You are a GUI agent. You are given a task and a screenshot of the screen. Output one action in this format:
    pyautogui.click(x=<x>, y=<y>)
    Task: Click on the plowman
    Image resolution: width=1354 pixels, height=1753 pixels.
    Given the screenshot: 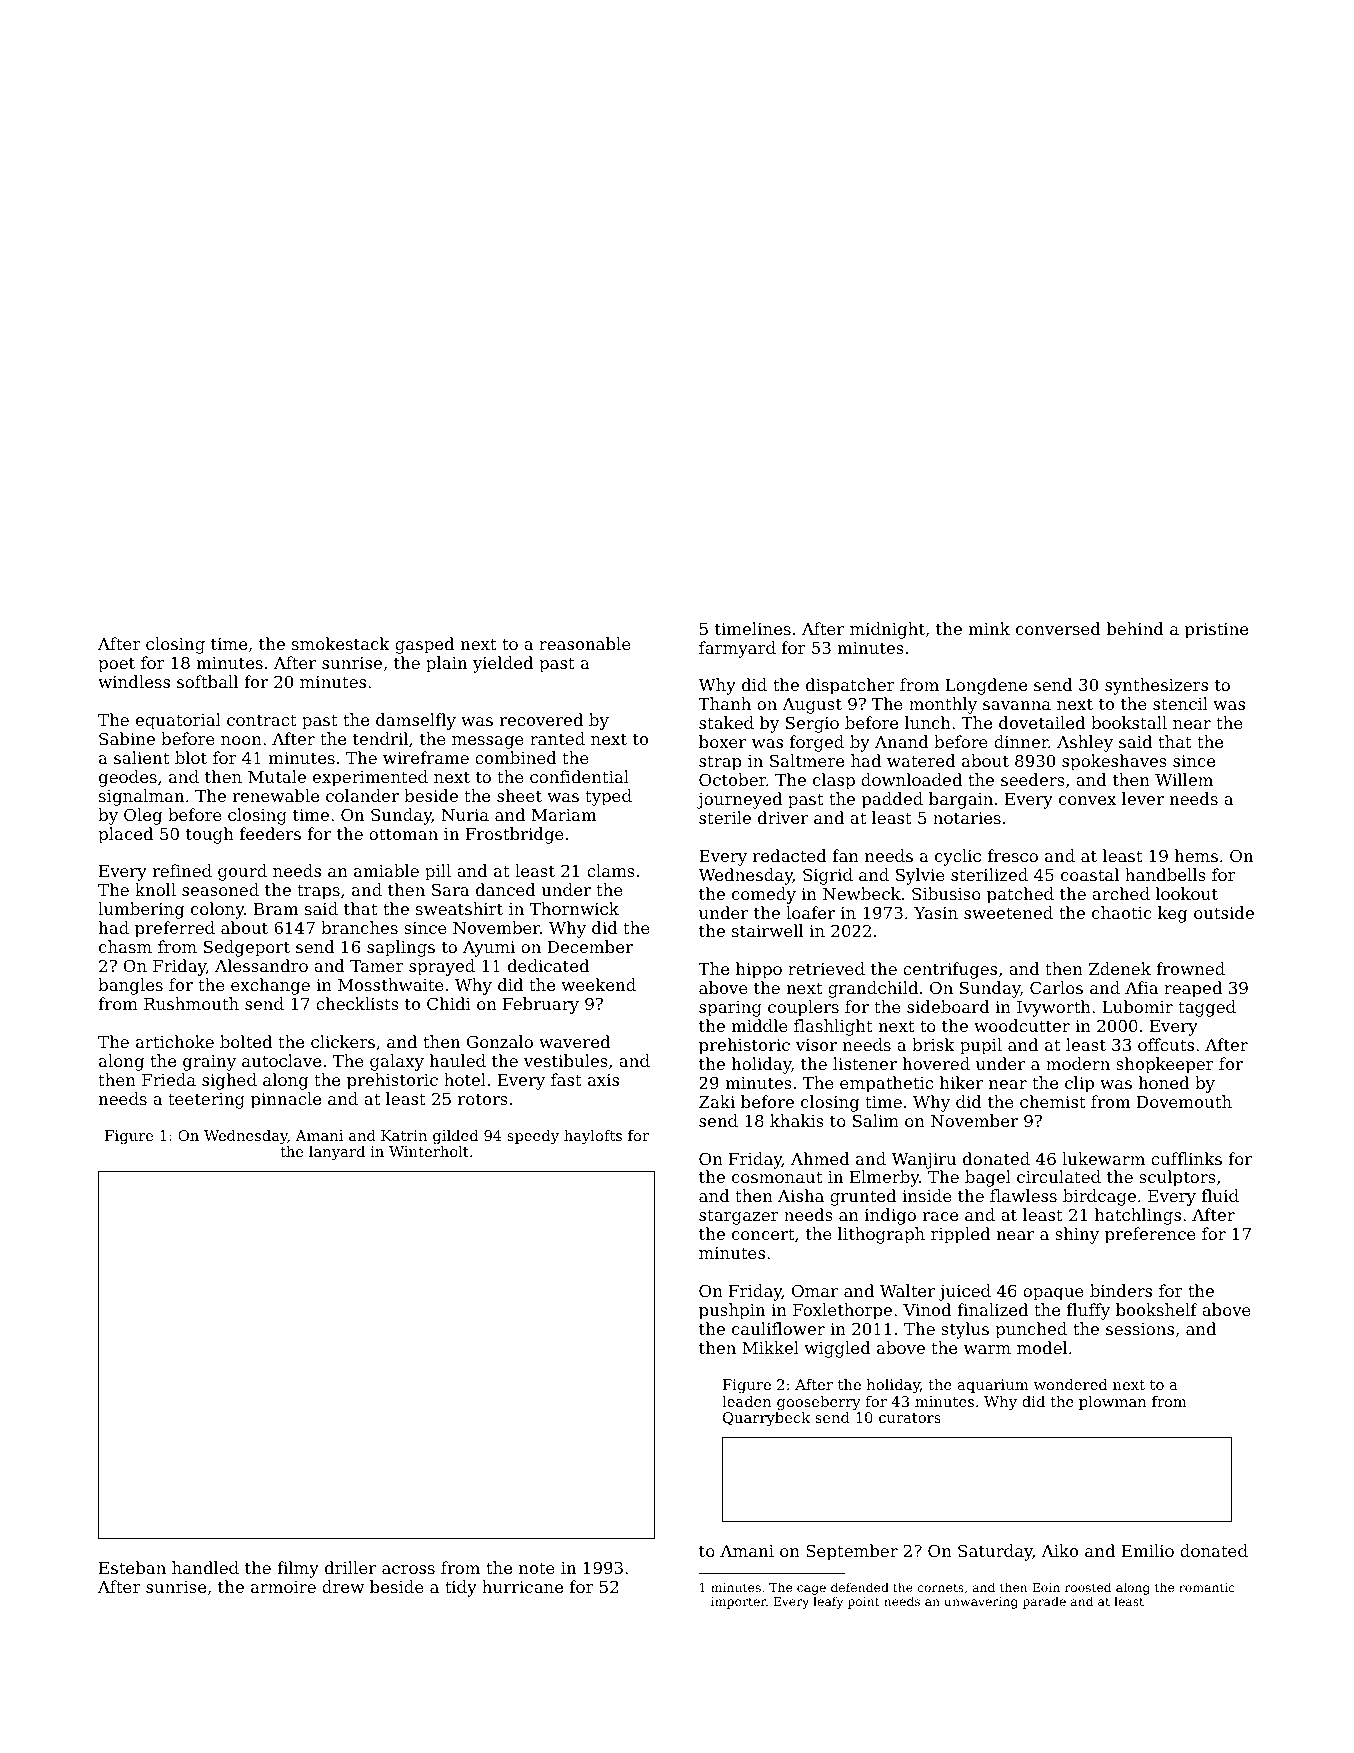 What is the action you would take?
    pyautogui.click(x=1113, y=1403)
